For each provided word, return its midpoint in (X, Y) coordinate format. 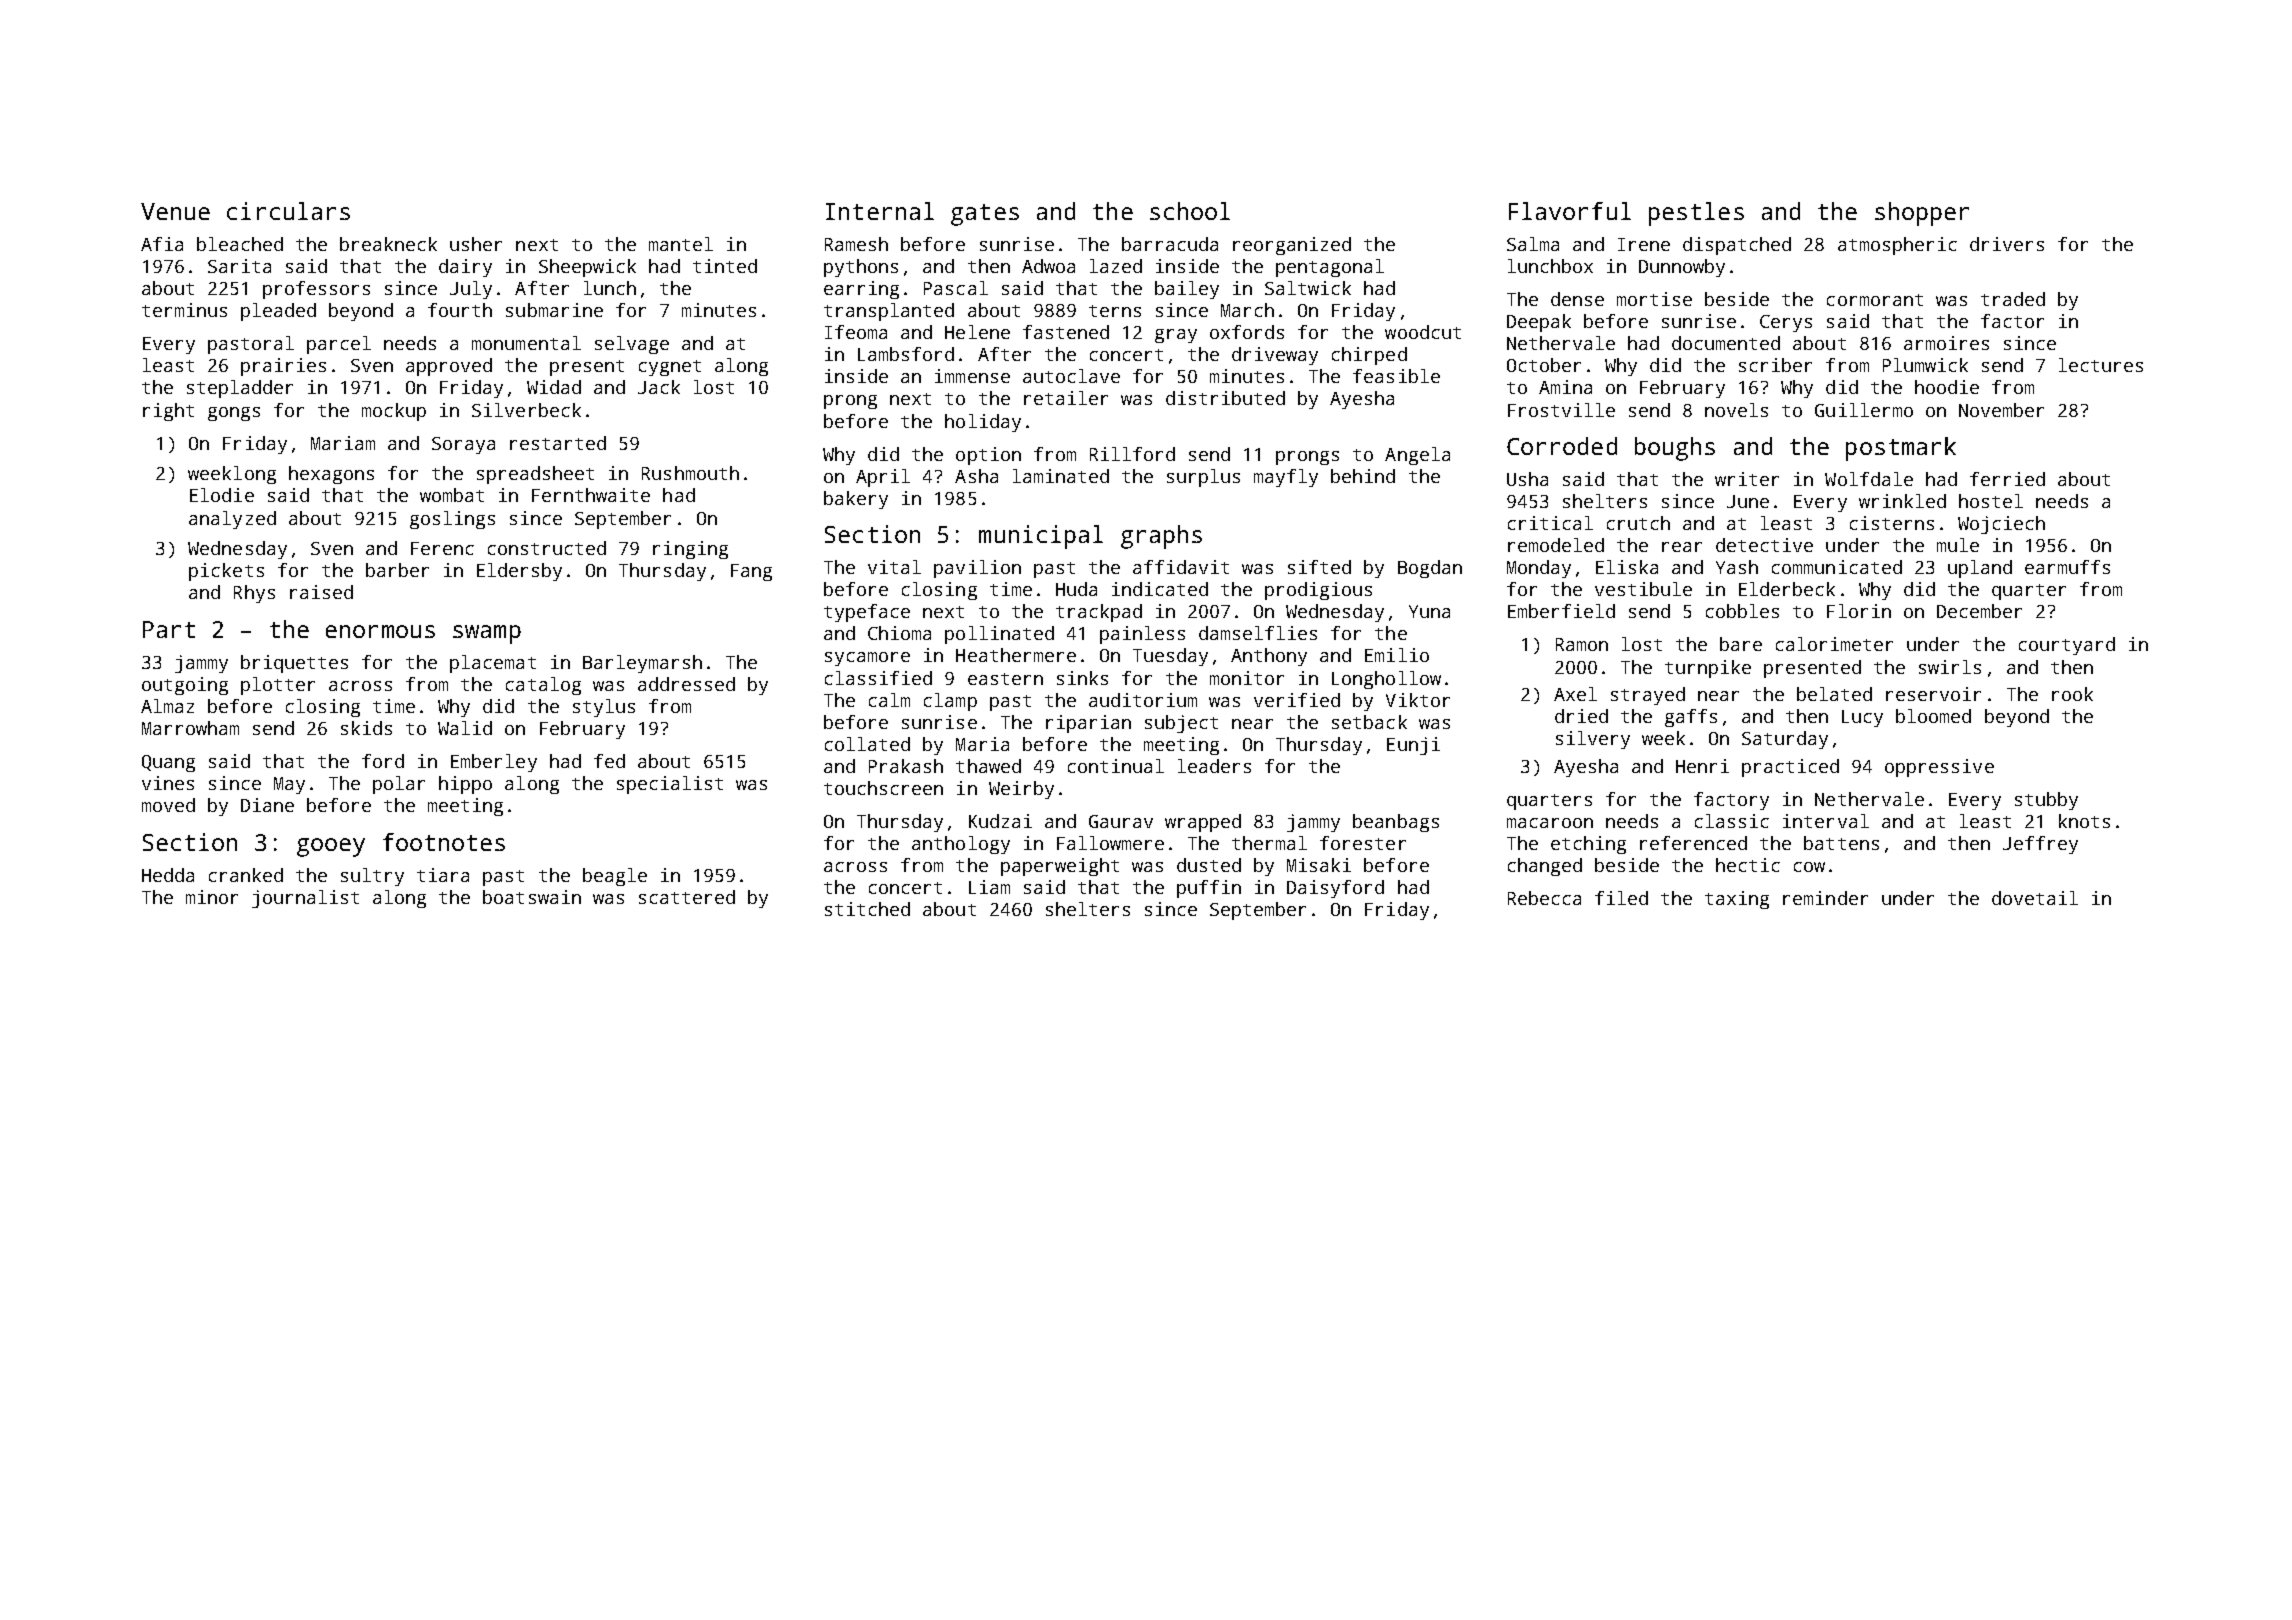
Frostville (1561, 410)
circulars (288, 211)
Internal (880, 211)
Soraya (463, 445)
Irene (1644, 244)
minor (212, 897)
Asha (976, 476)
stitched (867, 909)
